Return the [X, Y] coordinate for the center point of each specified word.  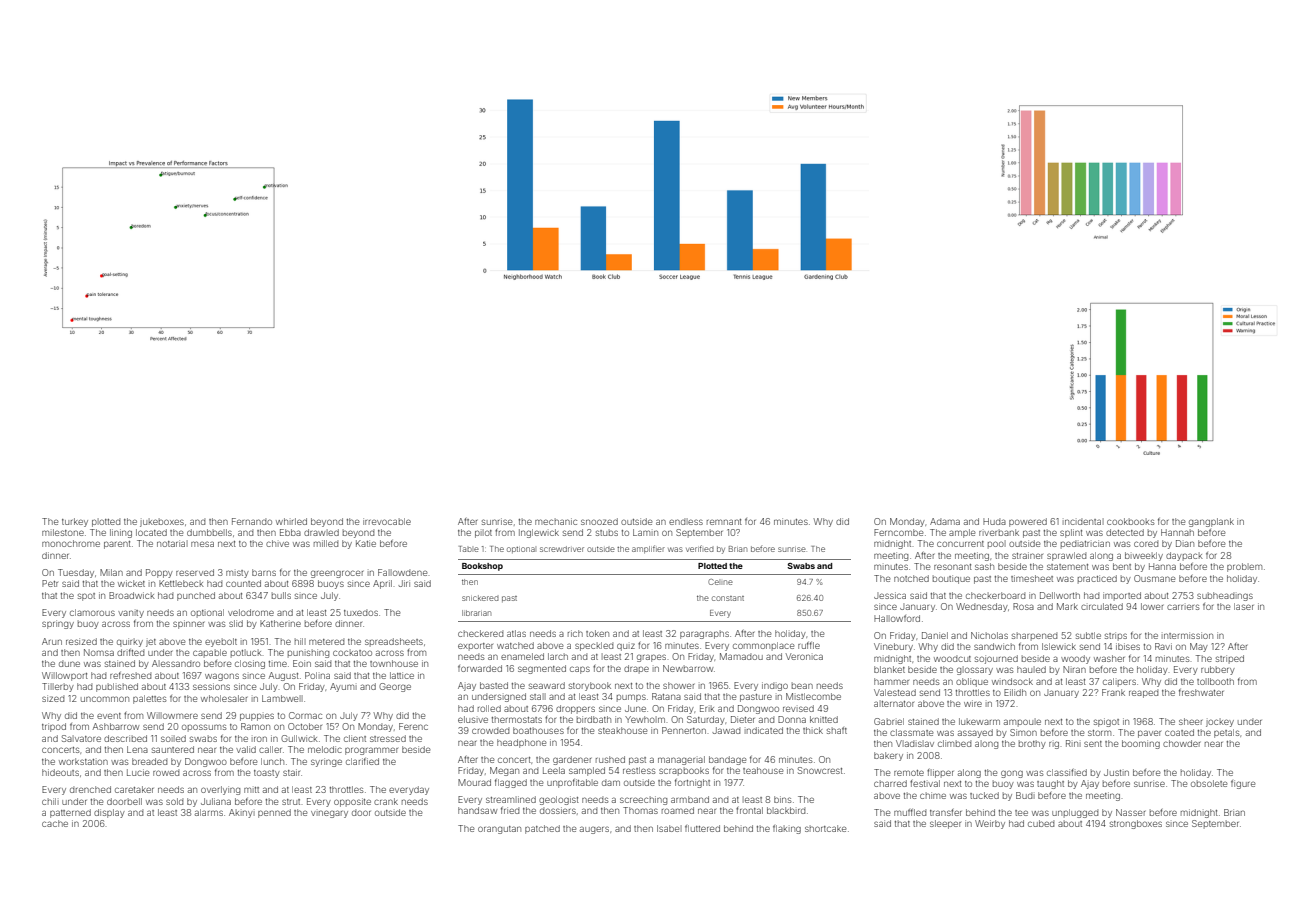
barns [264, 572]
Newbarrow [688, 668]
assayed [975, 733]
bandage [728, 760]
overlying [220, 790]
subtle [1088, 635]
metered [326, 641]
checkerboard [995, 595]
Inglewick [539, 533]
